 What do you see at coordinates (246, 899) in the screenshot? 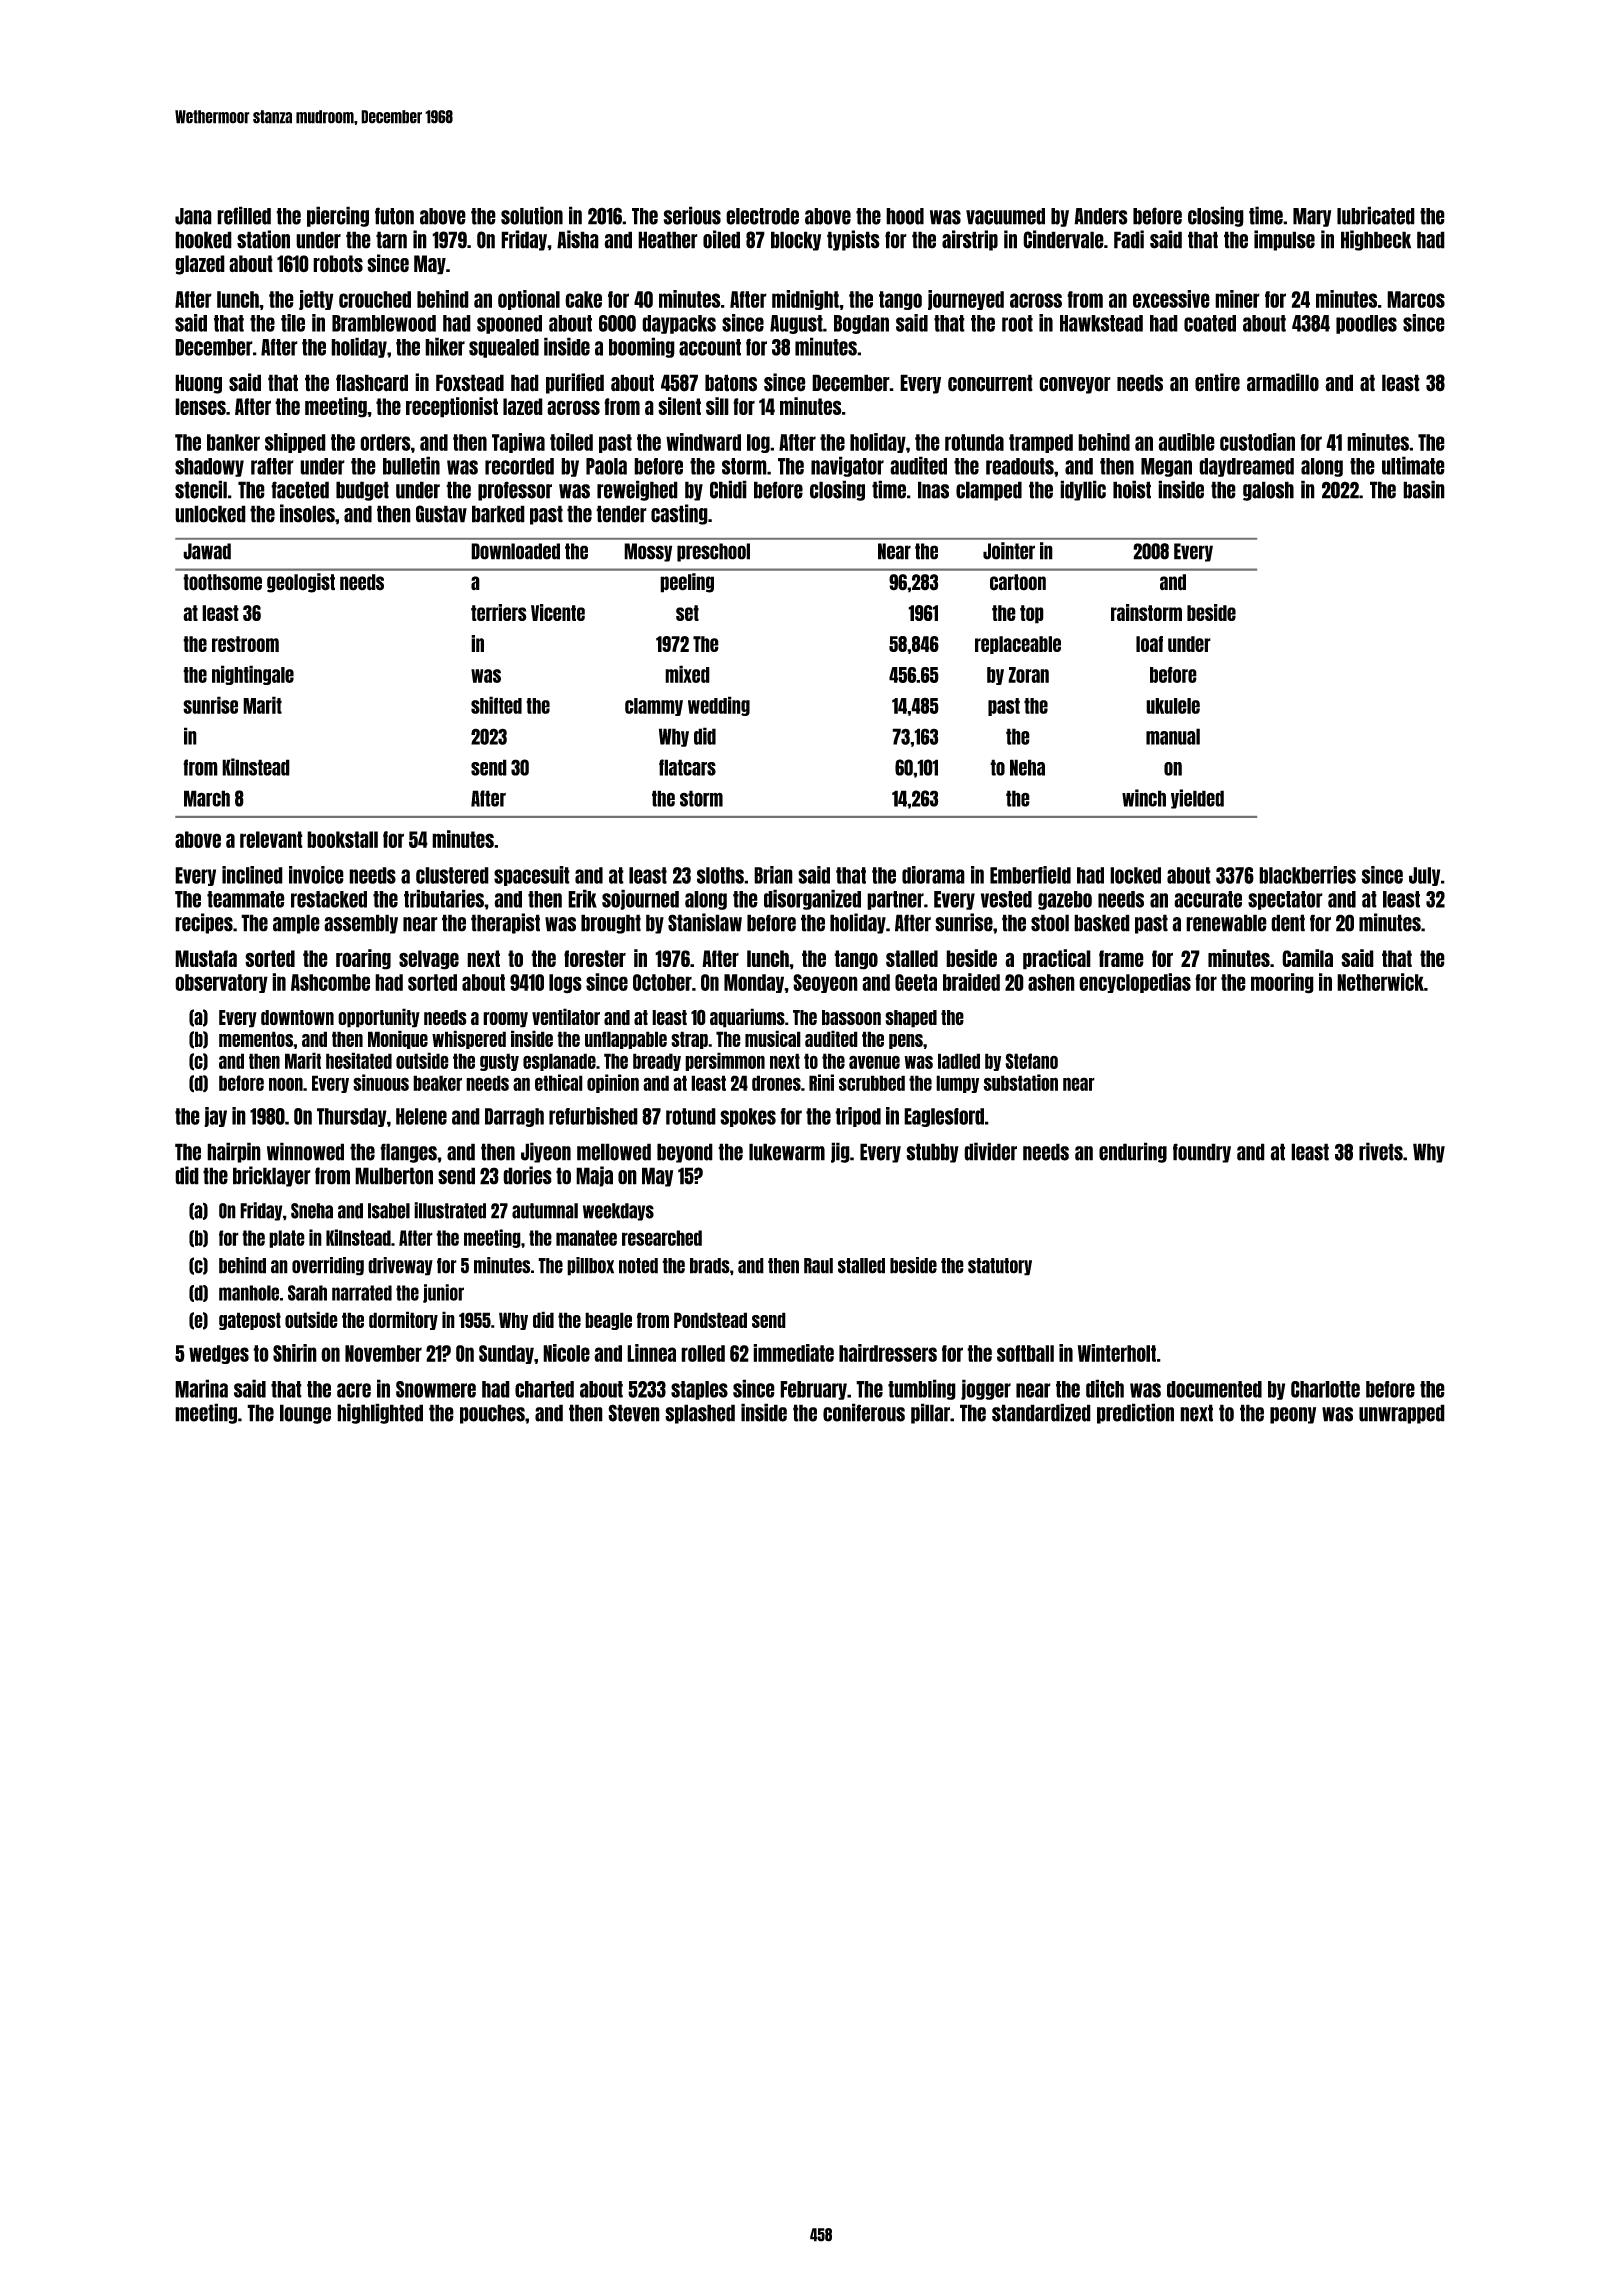
I see `teammate` at bounding box center [246, 899].
